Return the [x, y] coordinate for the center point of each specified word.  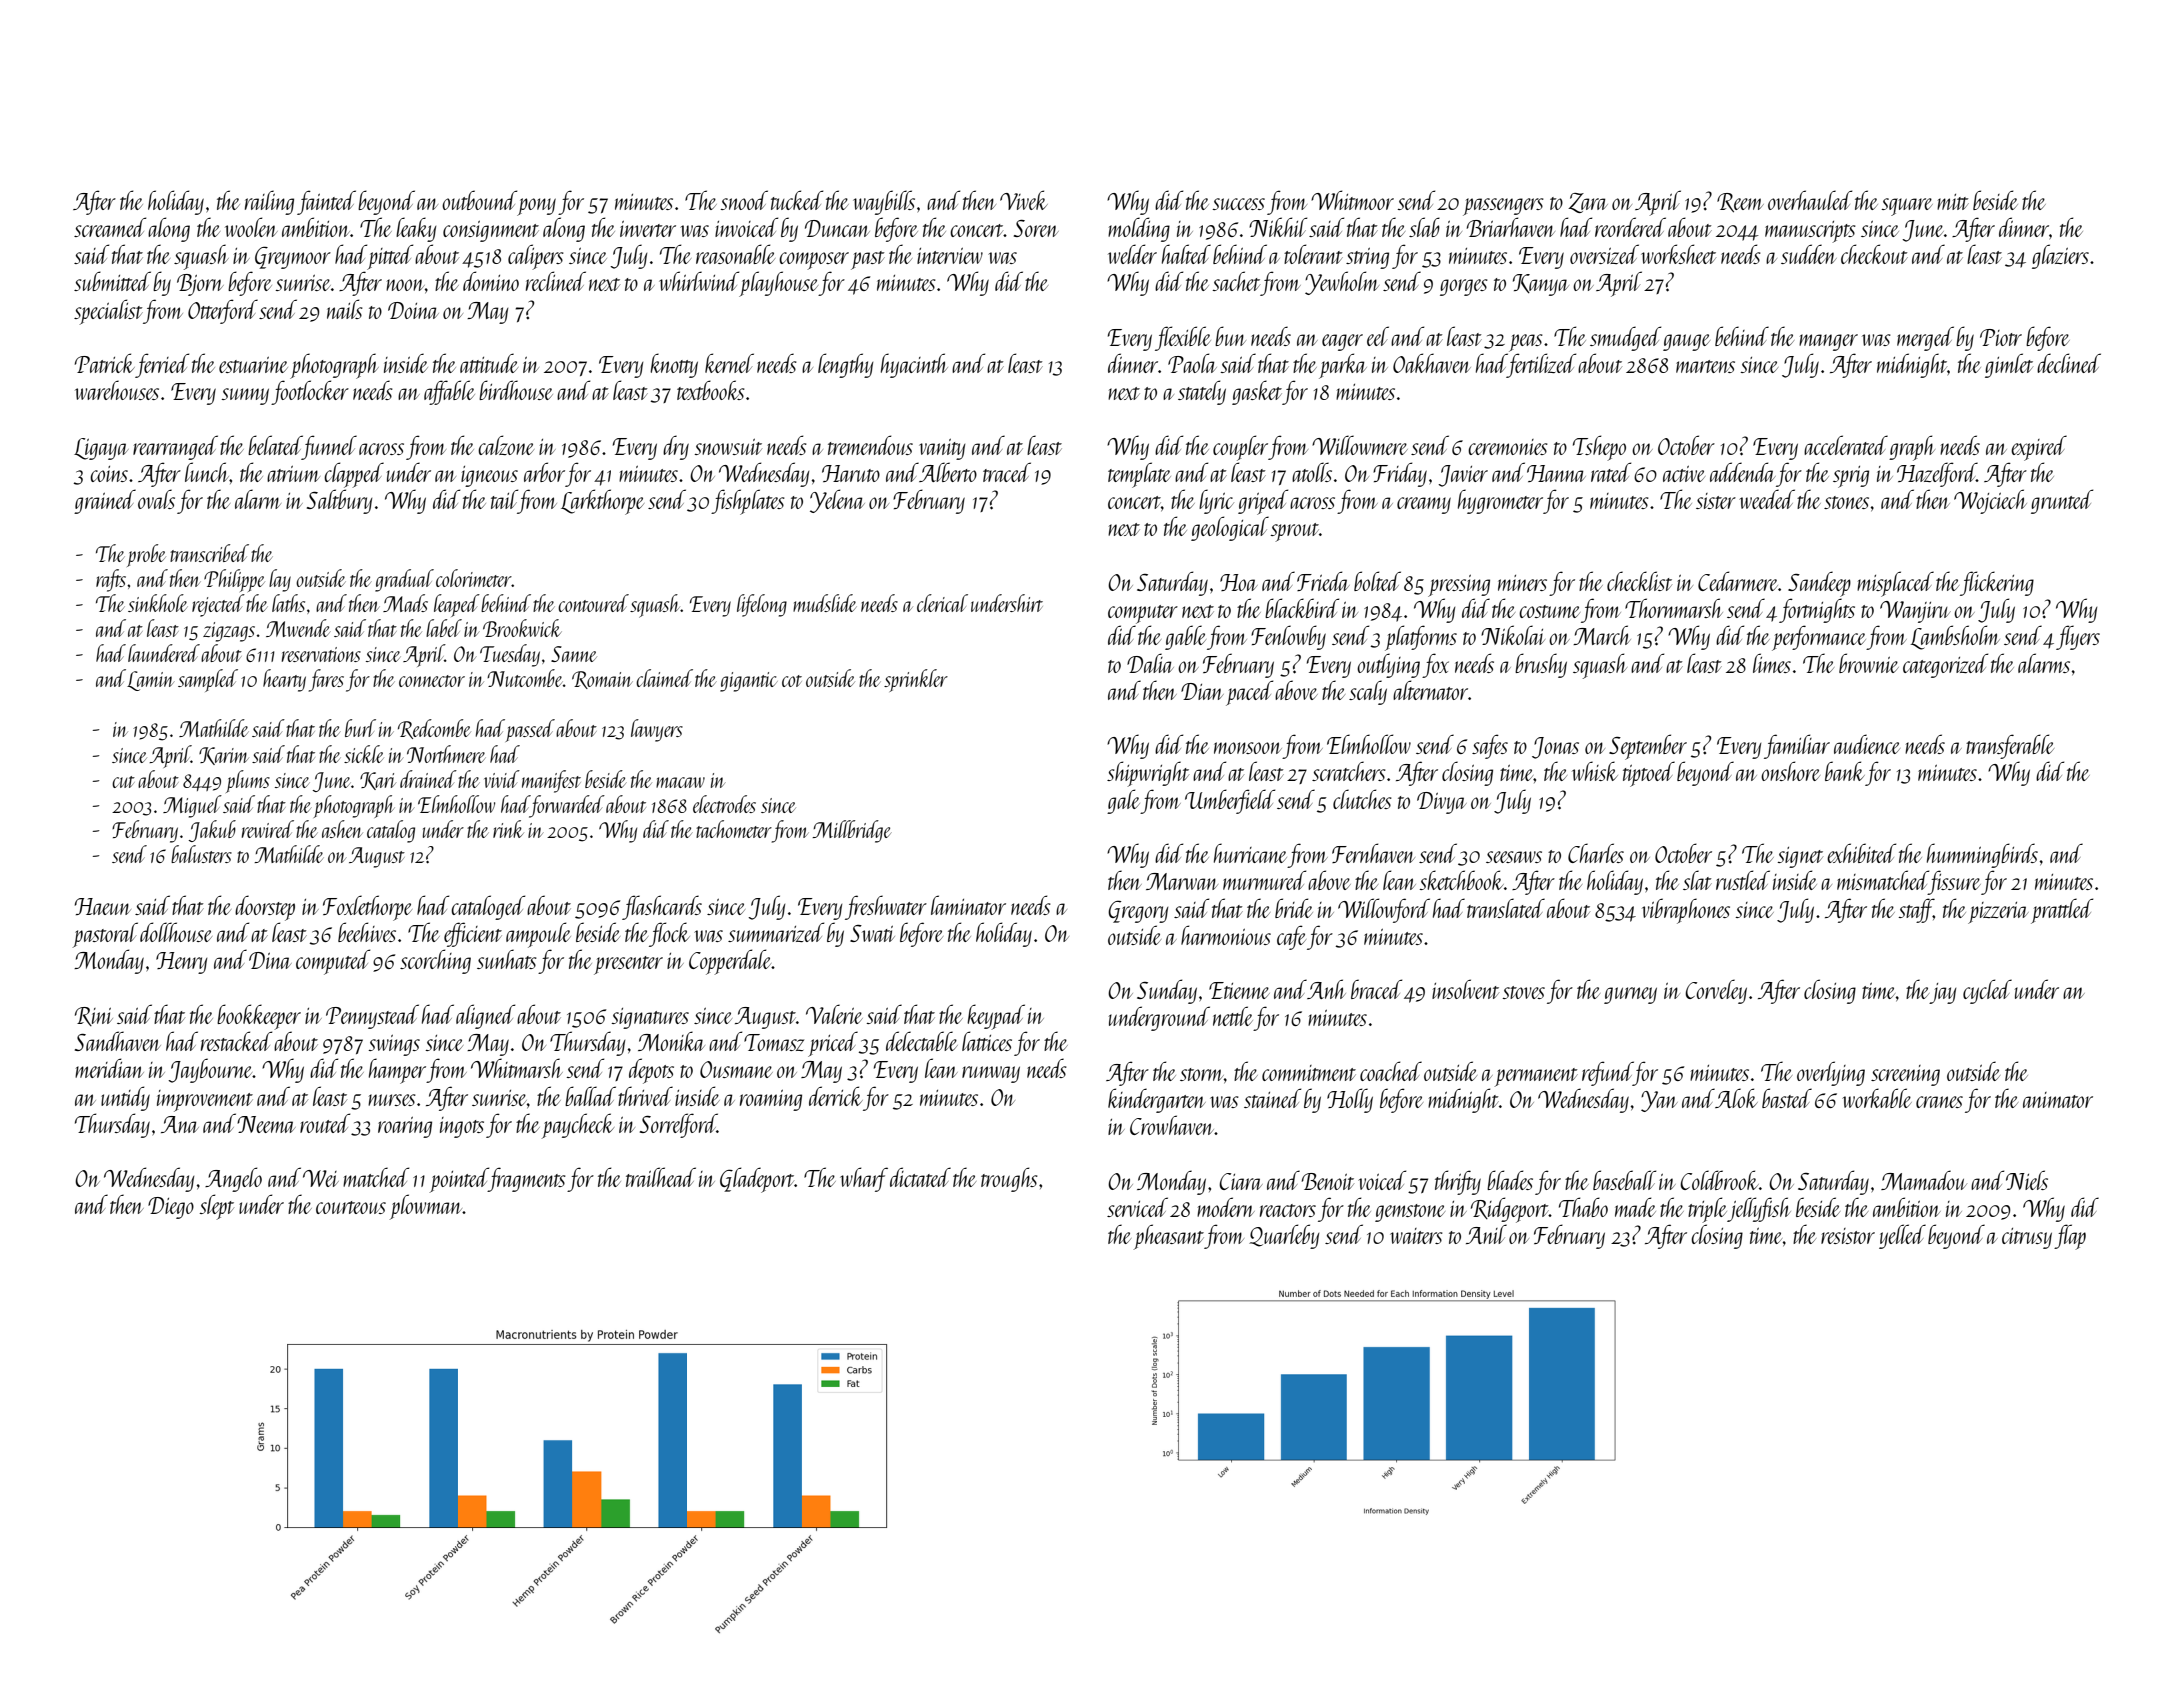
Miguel [192, 806]
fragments [527, 1179]
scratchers [1349, 771]
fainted [326, 202]
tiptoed [1649, 774]
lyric [1216, 501]
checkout [1874, 254]
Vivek [1024, 200]
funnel [329, 447]
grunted [2062, 501]
